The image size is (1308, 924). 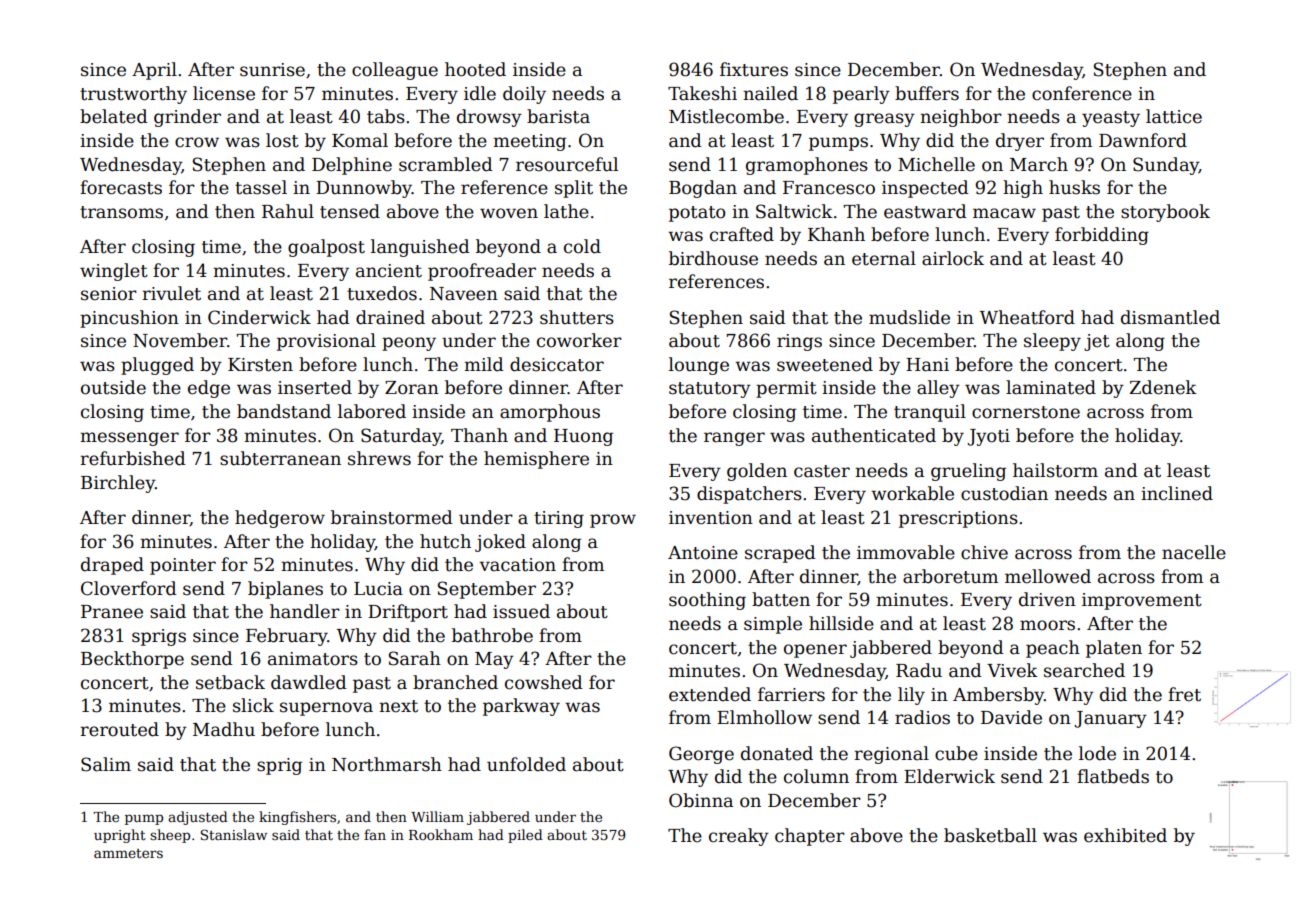 I want to click on provisional, so click(x=326, y=342).
